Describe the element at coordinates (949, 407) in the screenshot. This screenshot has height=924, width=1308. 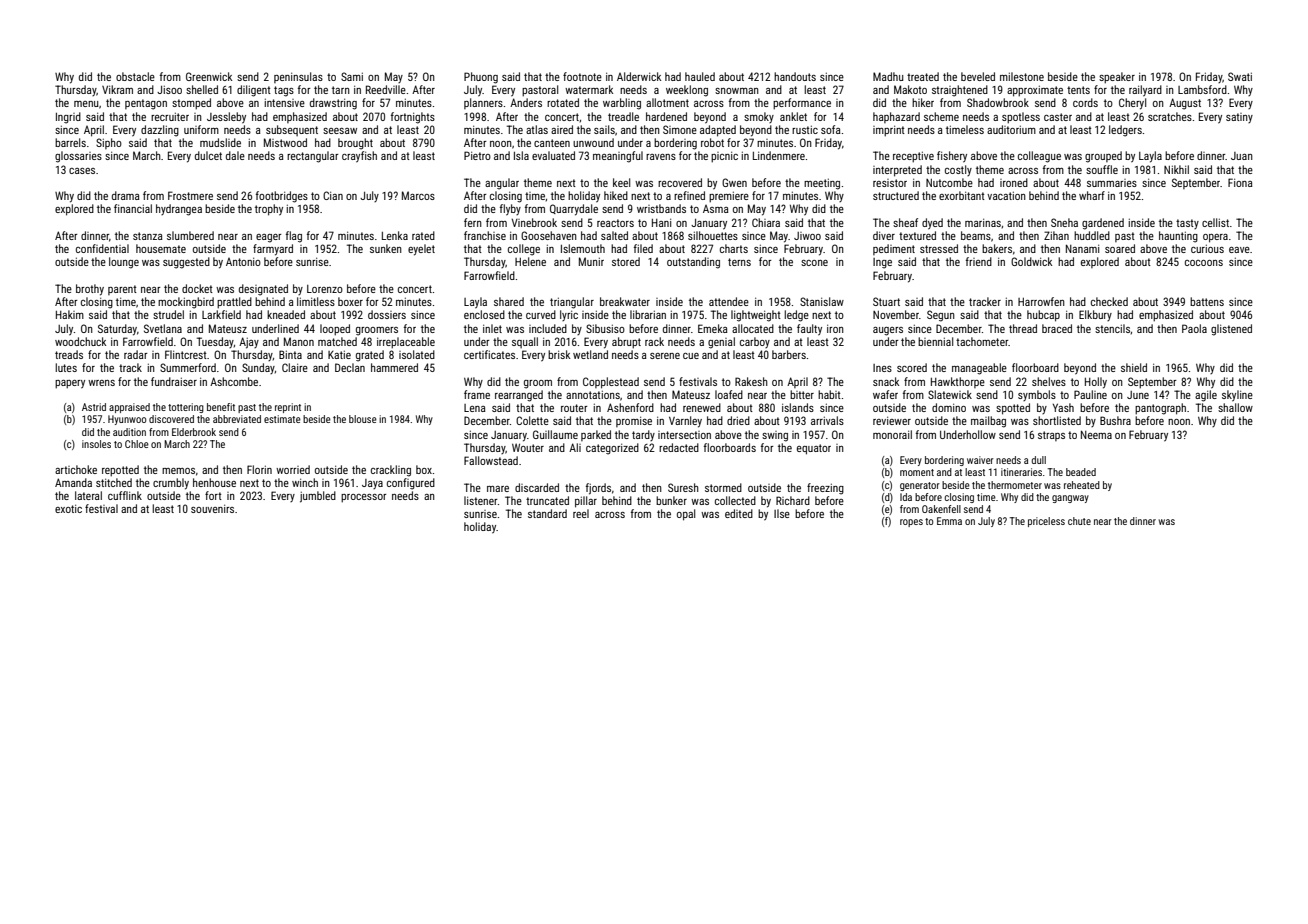
I see `domino` at that location.
